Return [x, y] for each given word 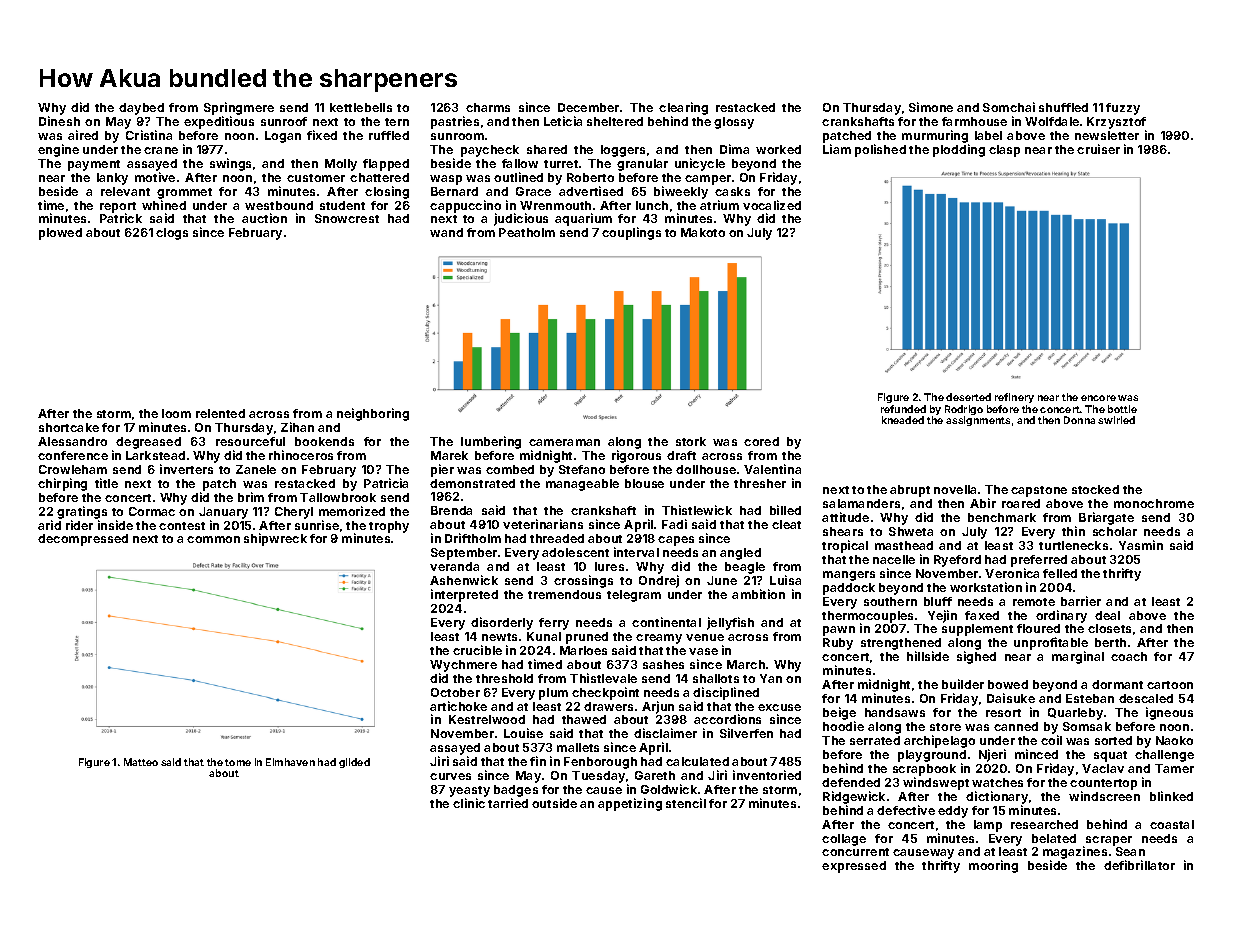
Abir [983, 503]
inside [115, 525]
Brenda [451, 510]
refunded [903, 409]
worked [778, 149]
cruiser [1098, 149]
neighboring [373, 414]
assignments [978, 421]
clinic [469, 803]
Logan [283, 137]
